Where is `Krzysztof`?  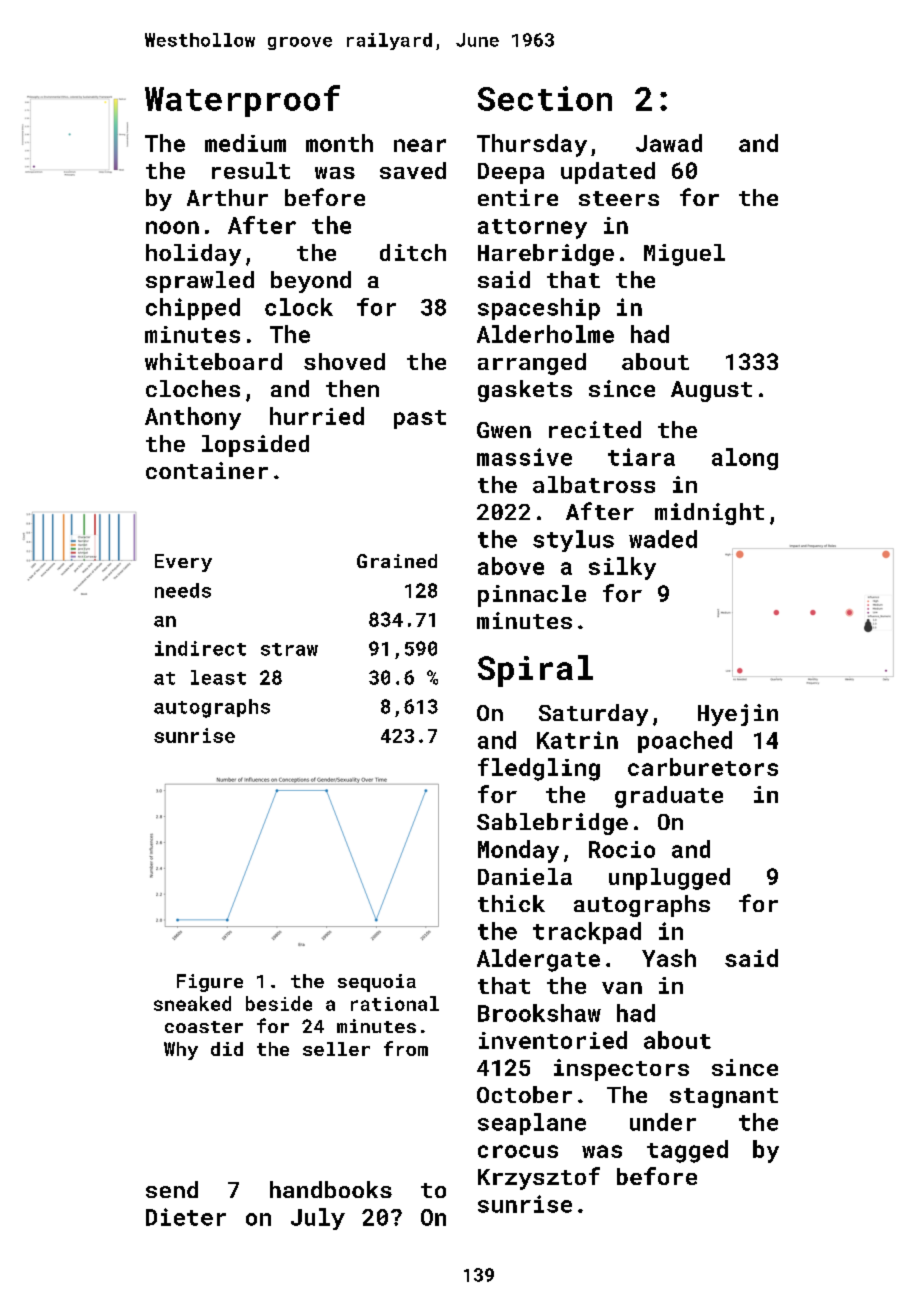
Krzysztof is located at coordinates (539, 1178).
